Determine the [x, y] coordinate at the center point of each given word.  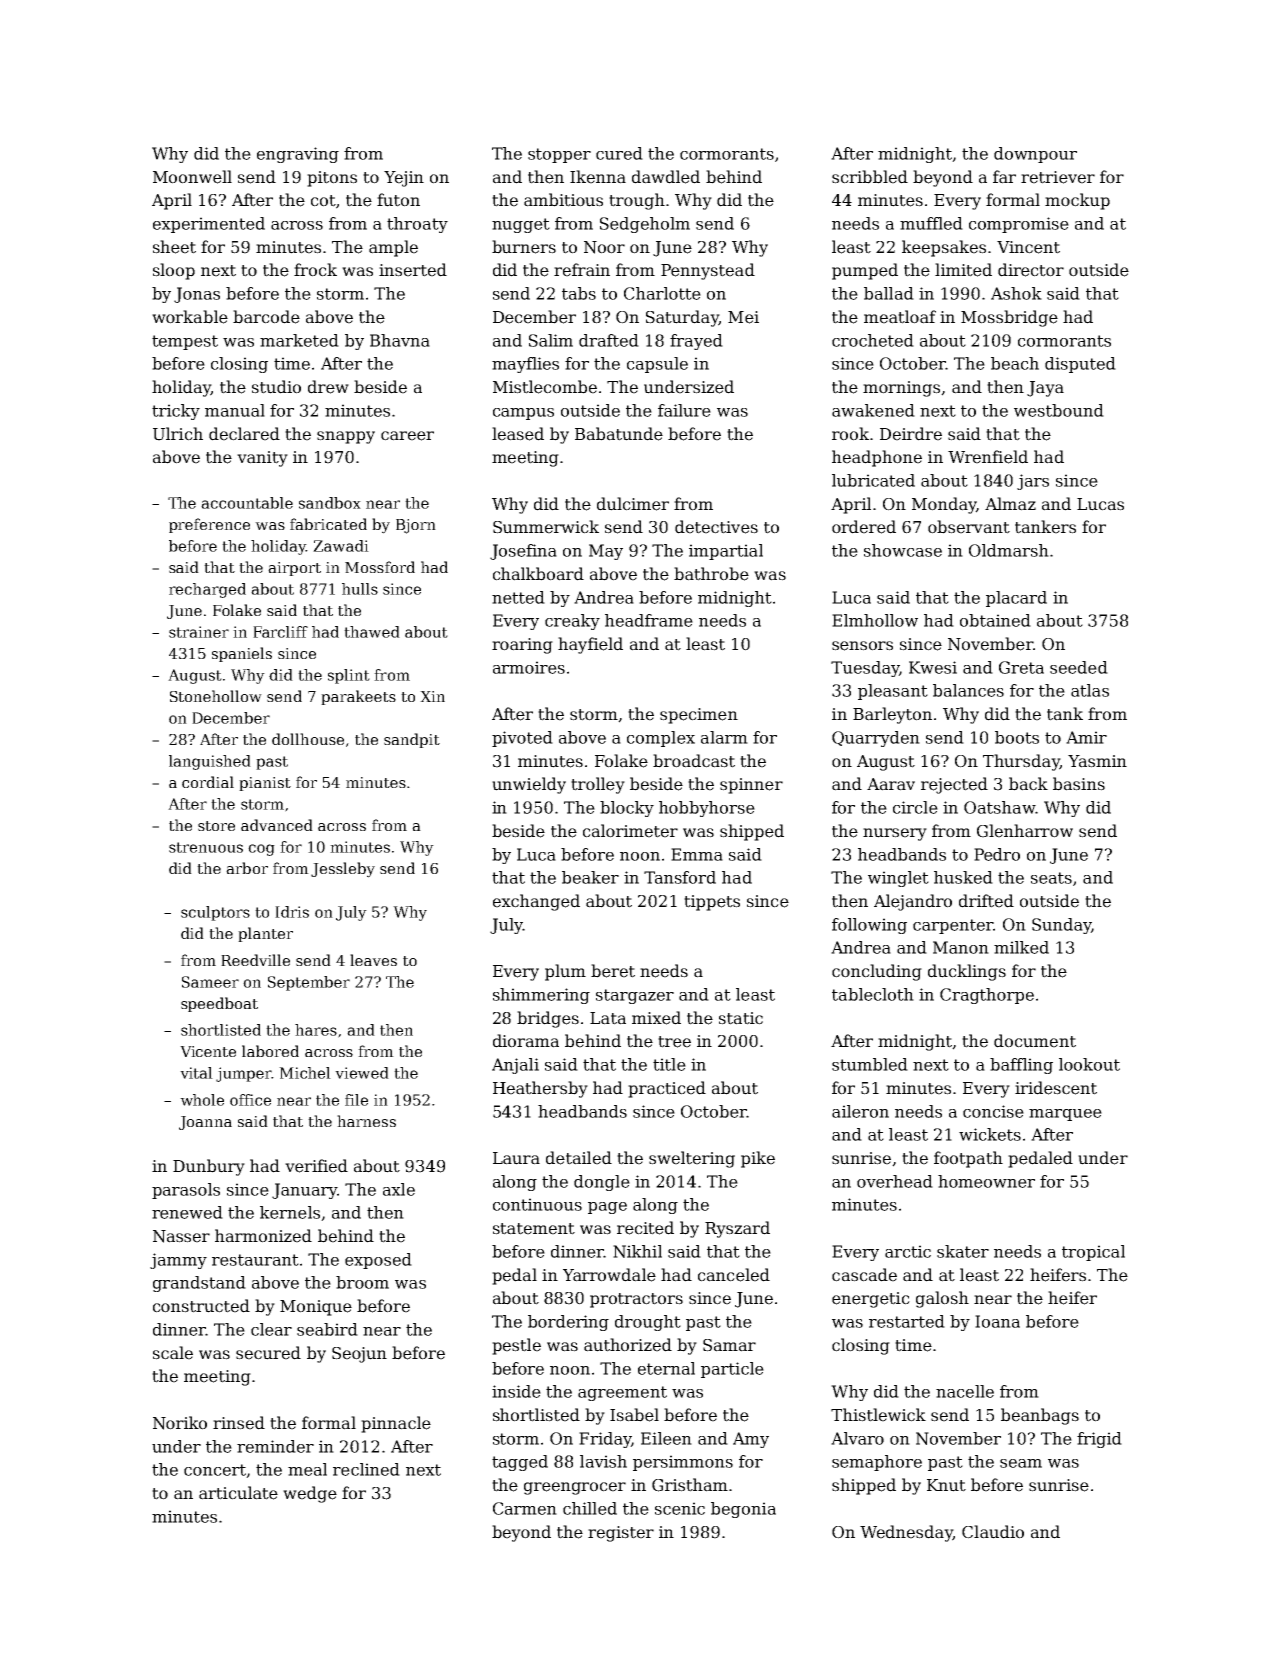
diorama [526, 1041]
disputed [1080, 365]
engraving [298, 155]
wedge [310, 1494]
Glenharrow [1025, 831]
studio [276, 387]
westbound [1059, 410]
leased [518, 434]
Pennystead [708, 271]
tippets [712, 903]
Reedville [255, 960]
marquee [1065, 1115]
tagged [520, 1463]
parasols [186, 1191]
